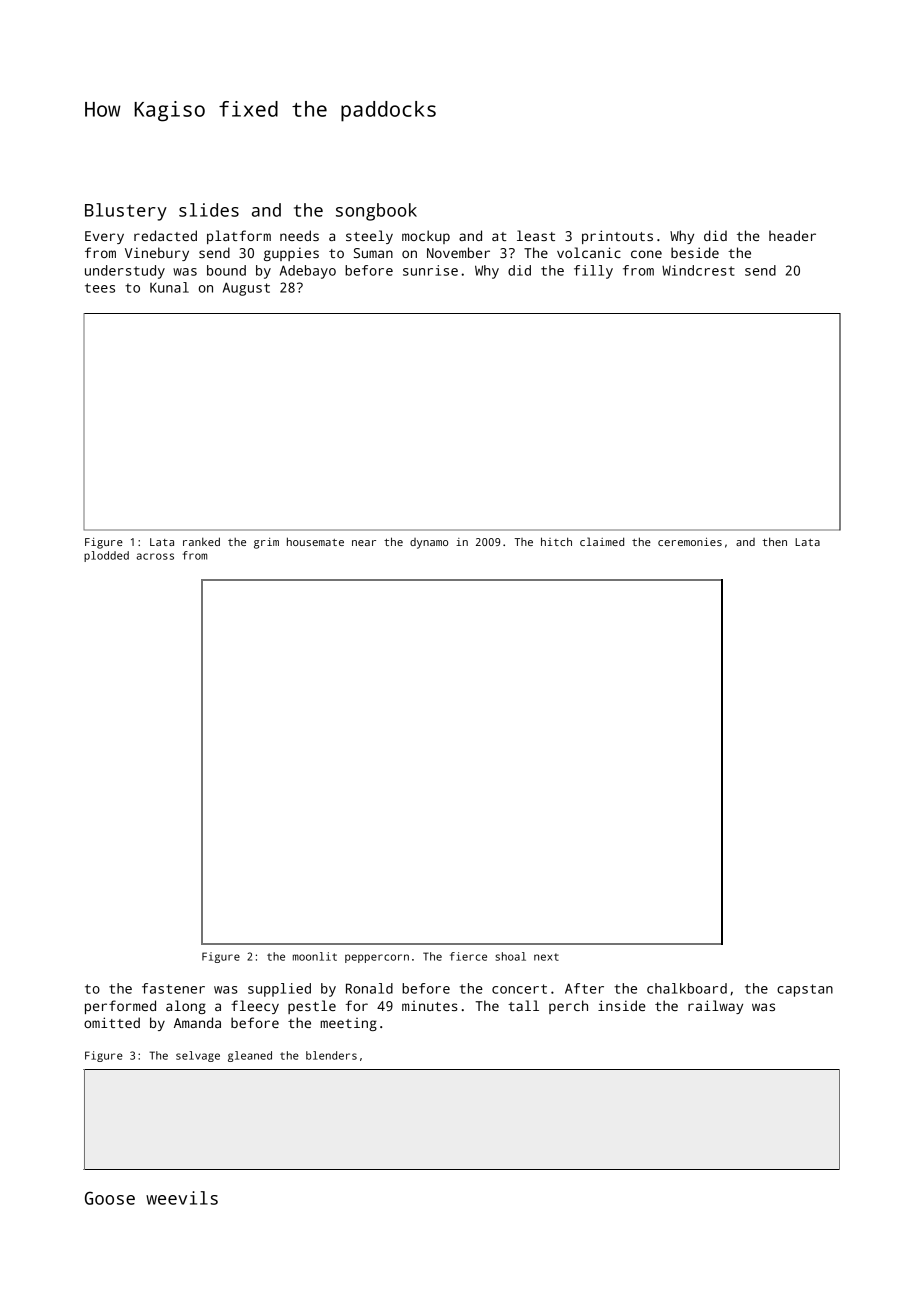 The image size is (924, 1308). Describe the element at coordinates (593, 272) in the screenshot. I see `filly` at that location.
